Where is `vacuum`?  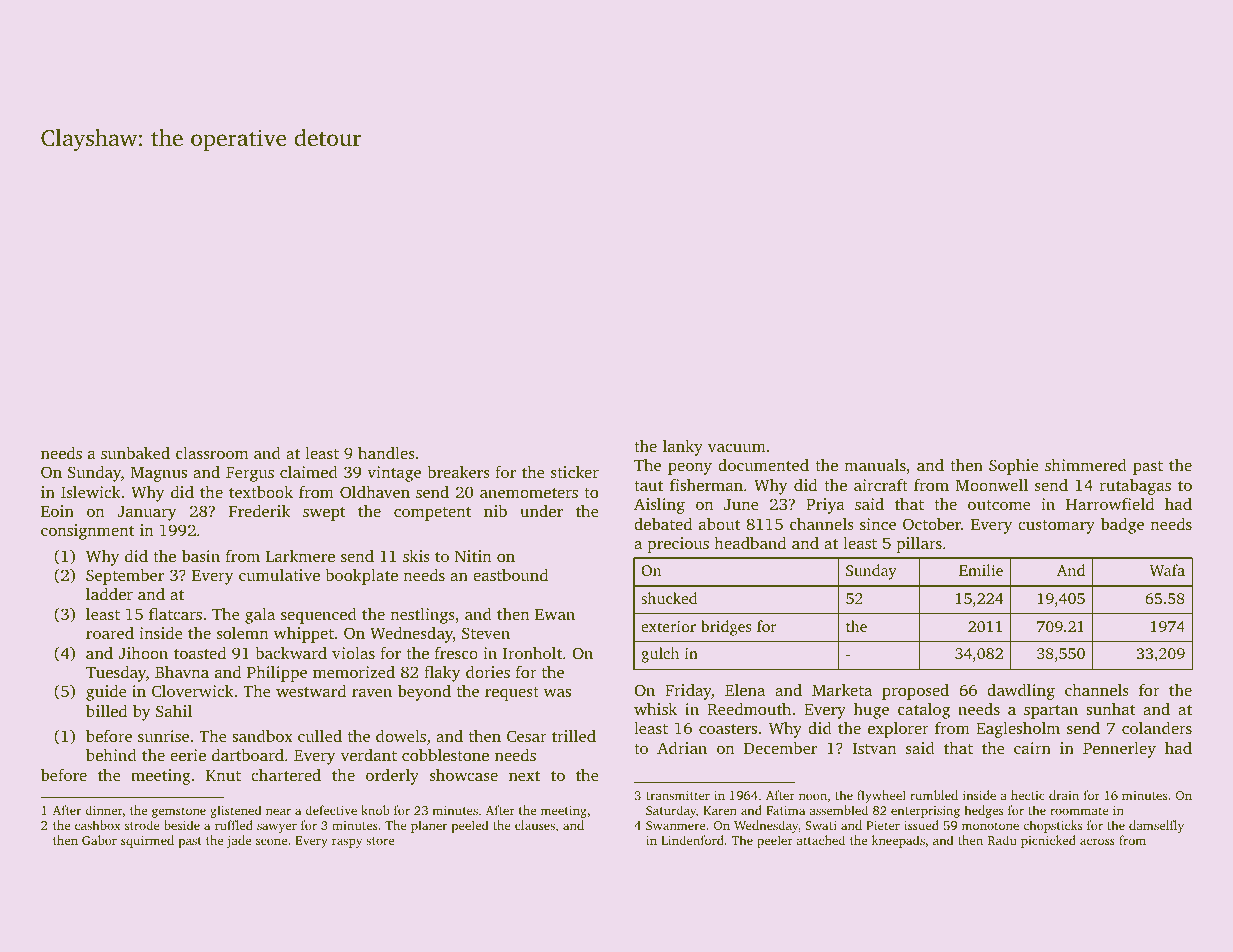 vacuum is located at coordinates (737, 448).
